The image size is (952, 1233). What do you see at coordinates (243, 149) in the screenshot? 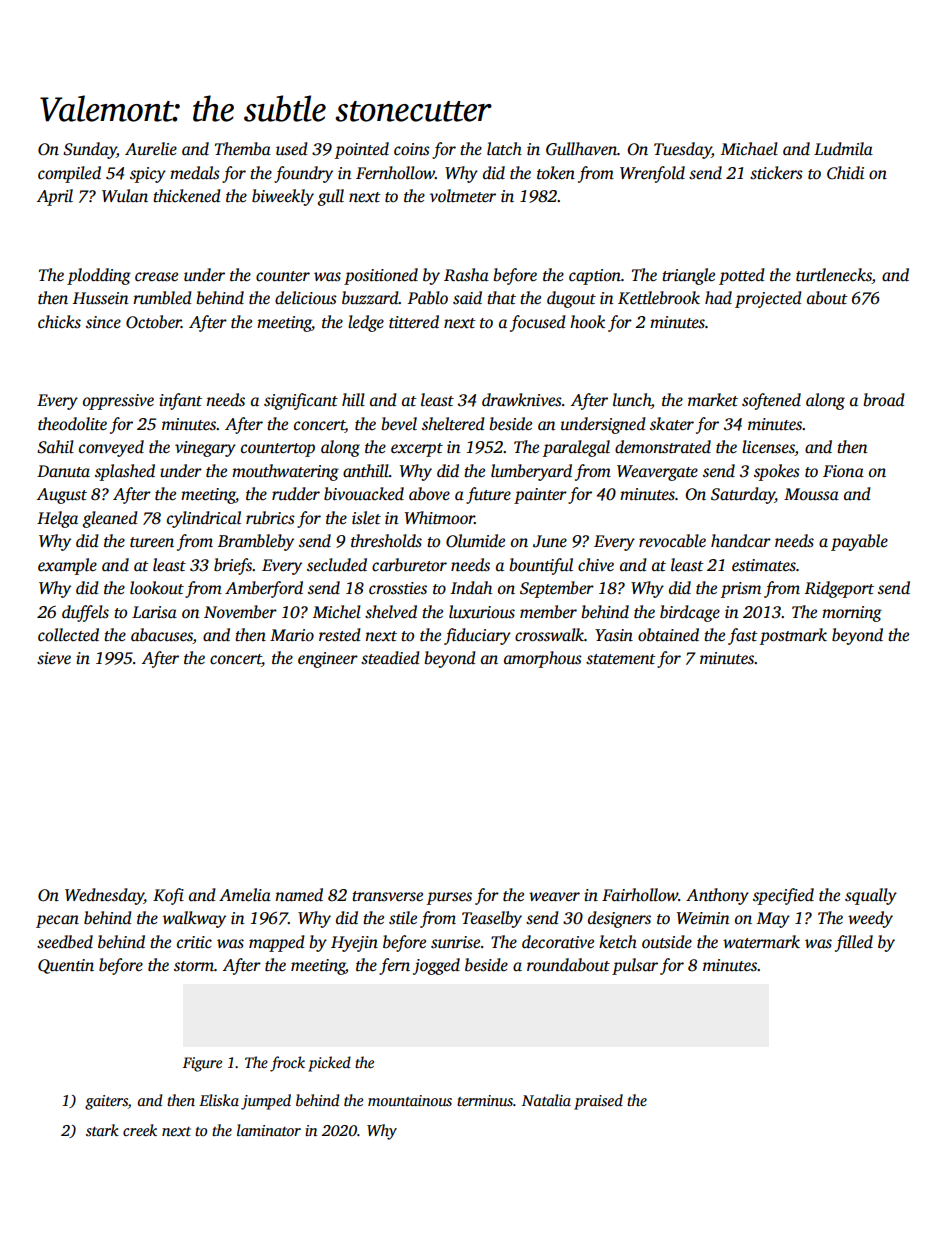
I see `Themba` at bounding box center [243, 149].
